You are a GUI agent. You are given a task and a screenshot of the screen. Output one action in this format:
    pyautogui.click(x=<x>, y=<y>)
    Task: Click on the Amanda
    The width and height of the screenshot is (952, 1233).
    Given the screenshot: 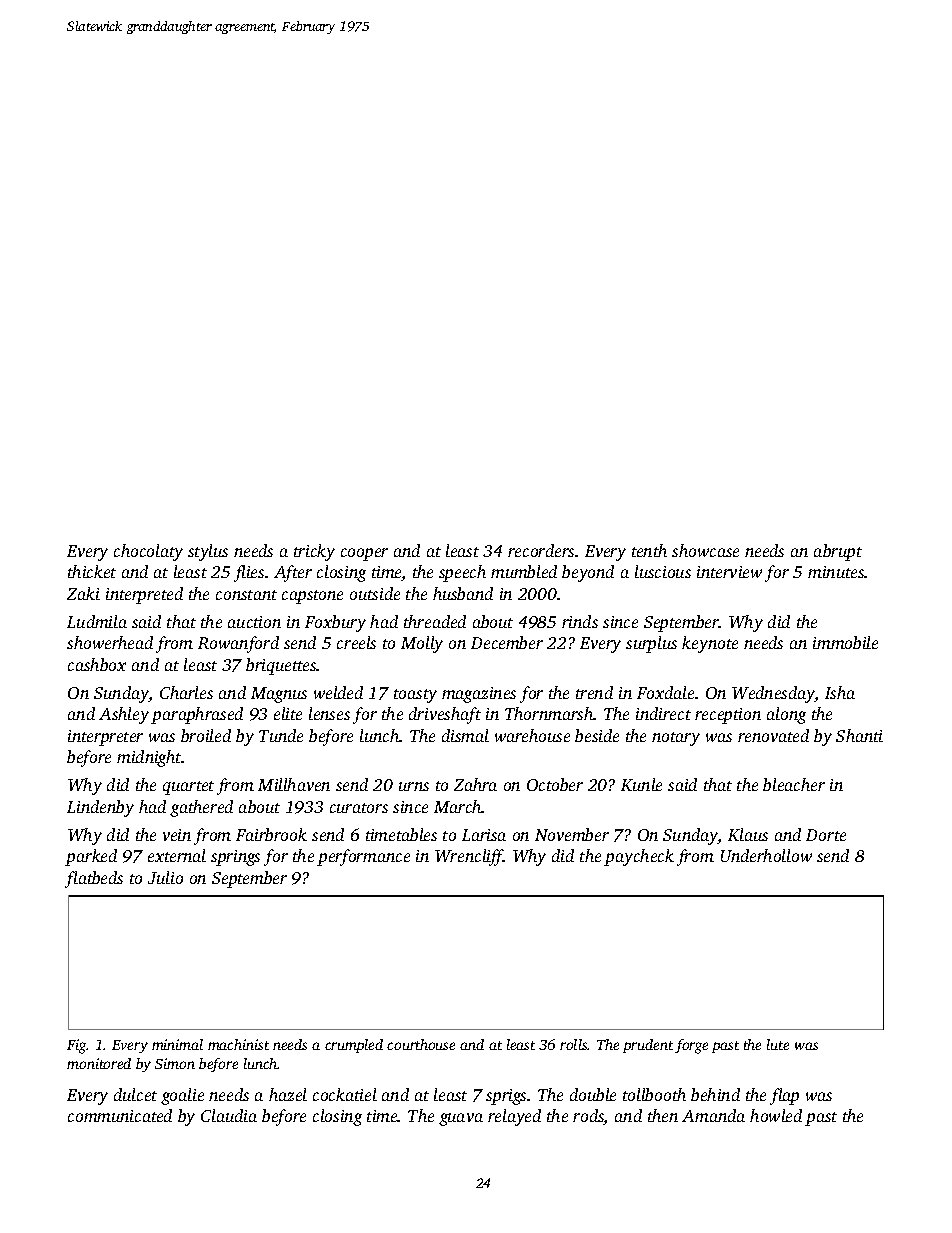 What is the action you would take?
    pyautogui.click(x=713, y=1115)
